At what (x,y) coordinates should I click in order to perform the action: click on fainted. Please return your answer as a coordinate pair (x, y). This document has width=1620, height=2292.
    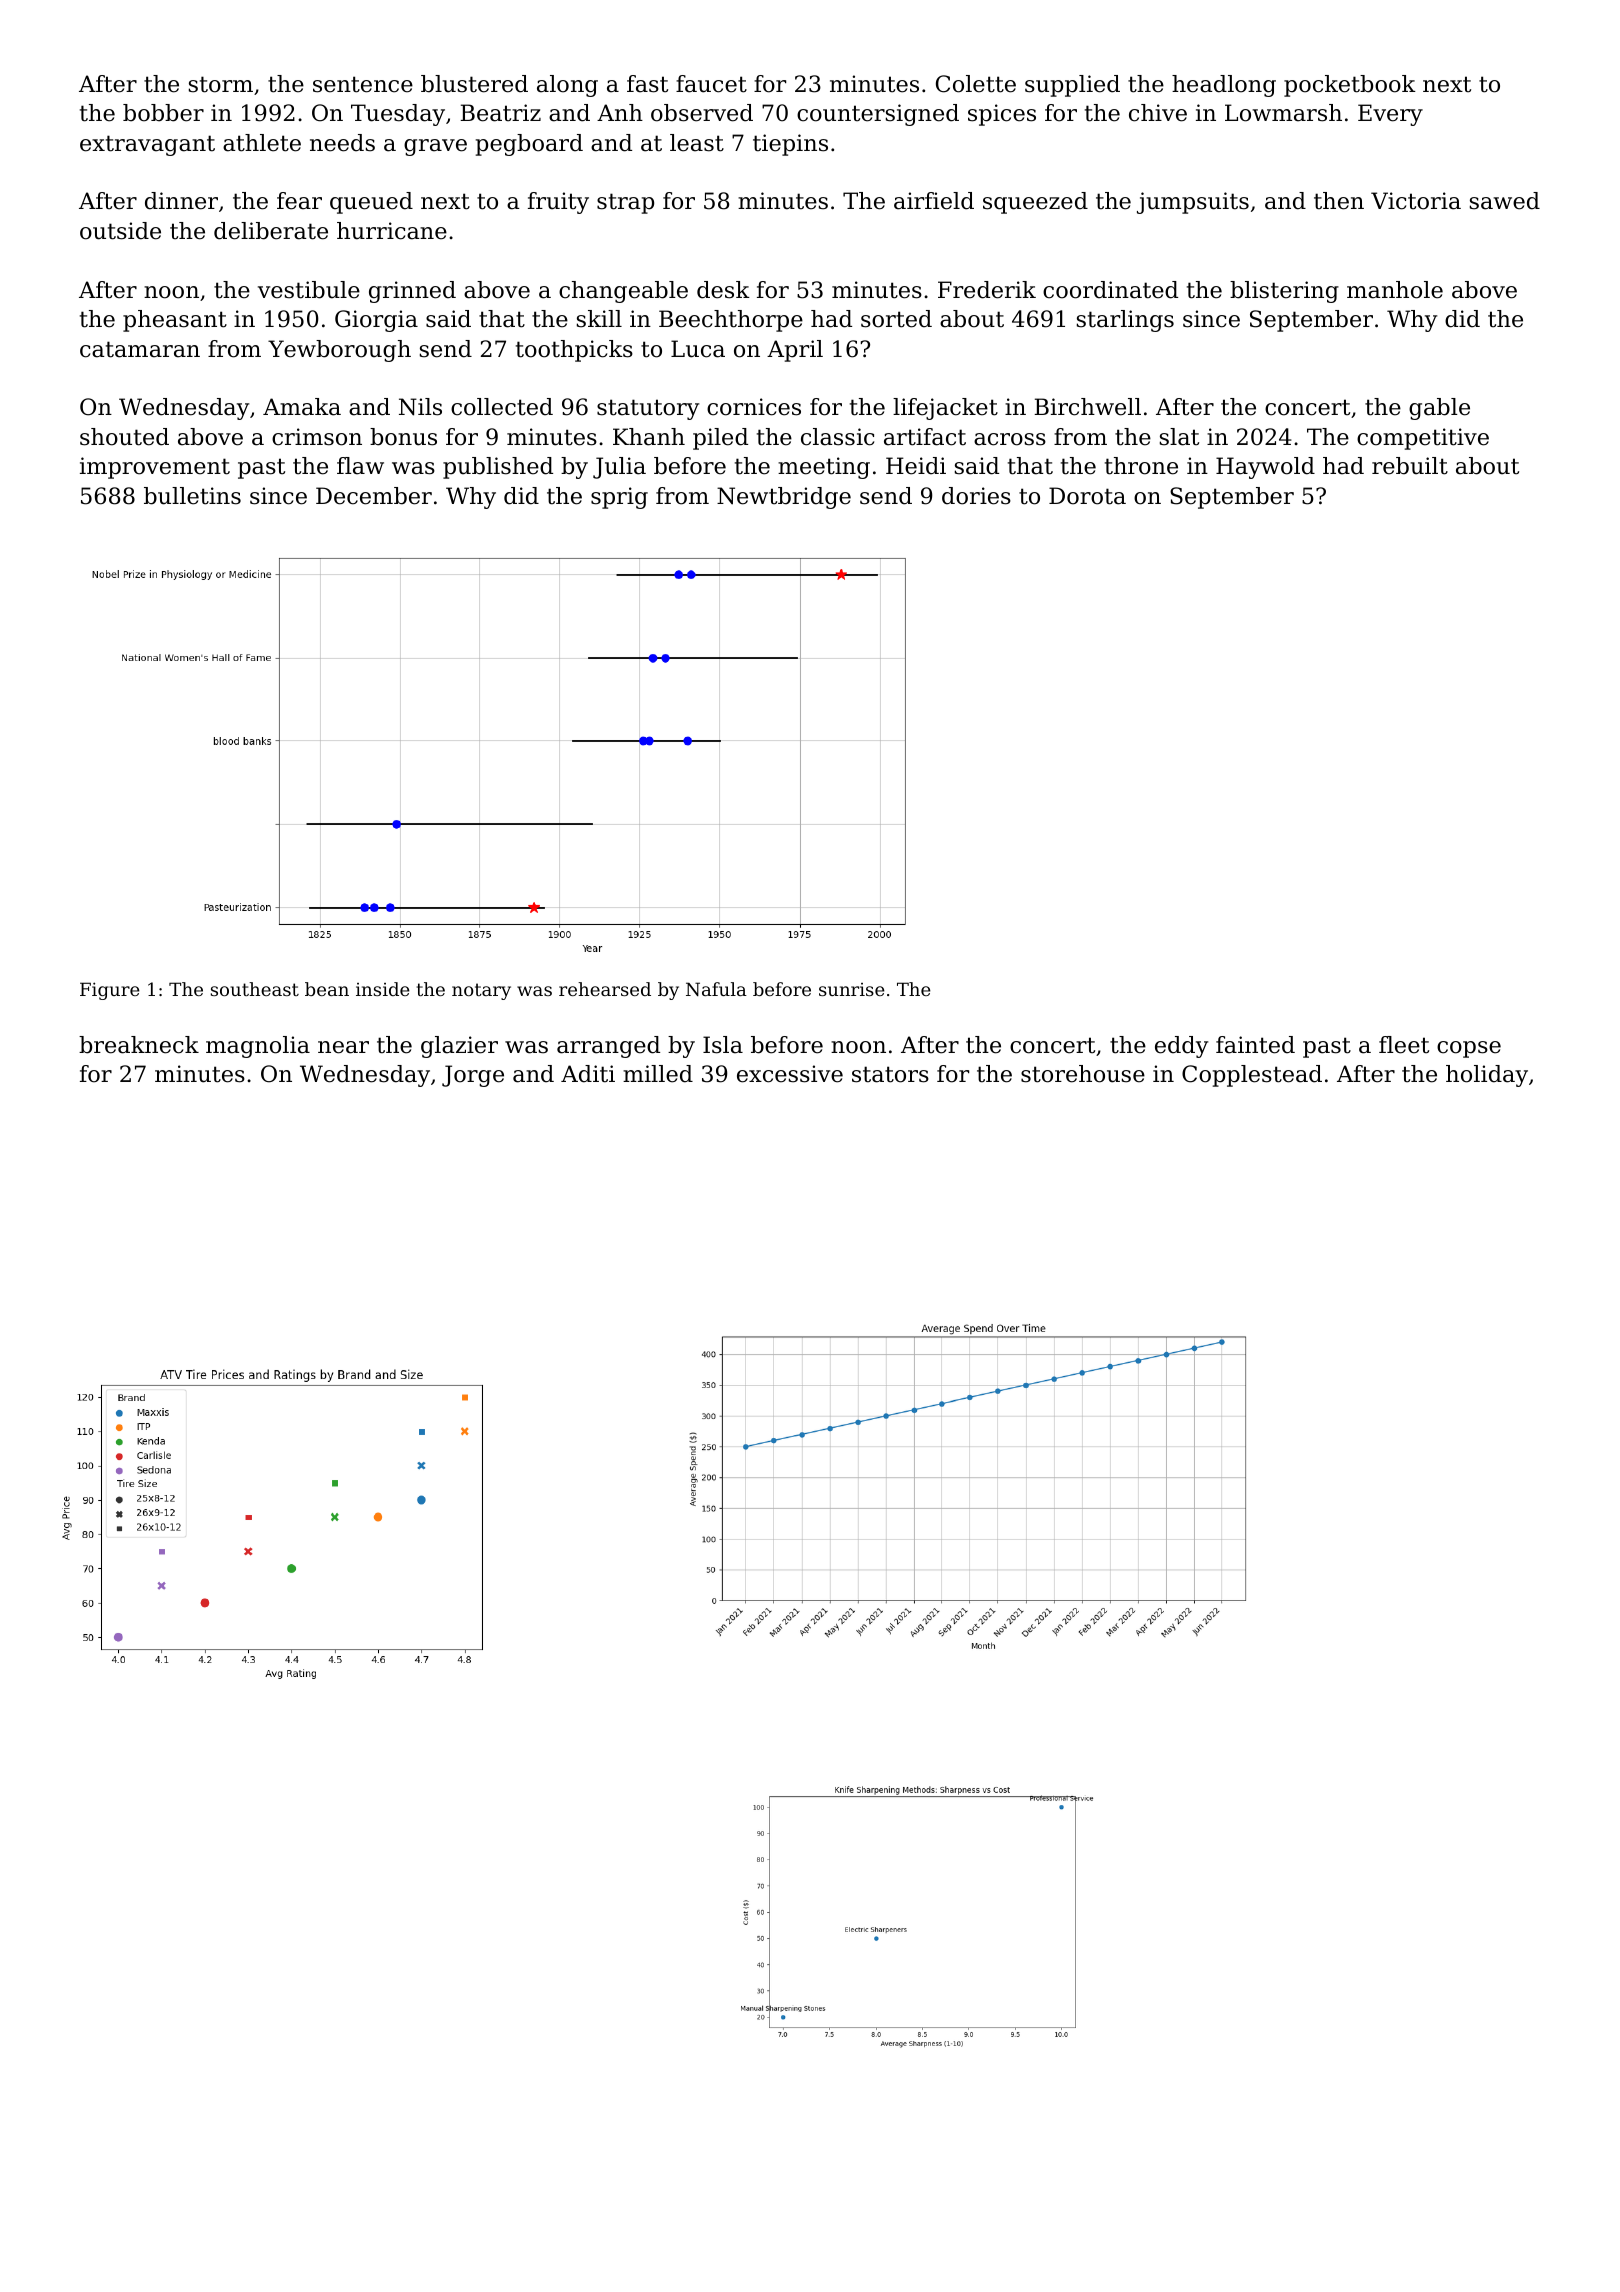
    Looking at the image, I should click on (1255, 1045).
